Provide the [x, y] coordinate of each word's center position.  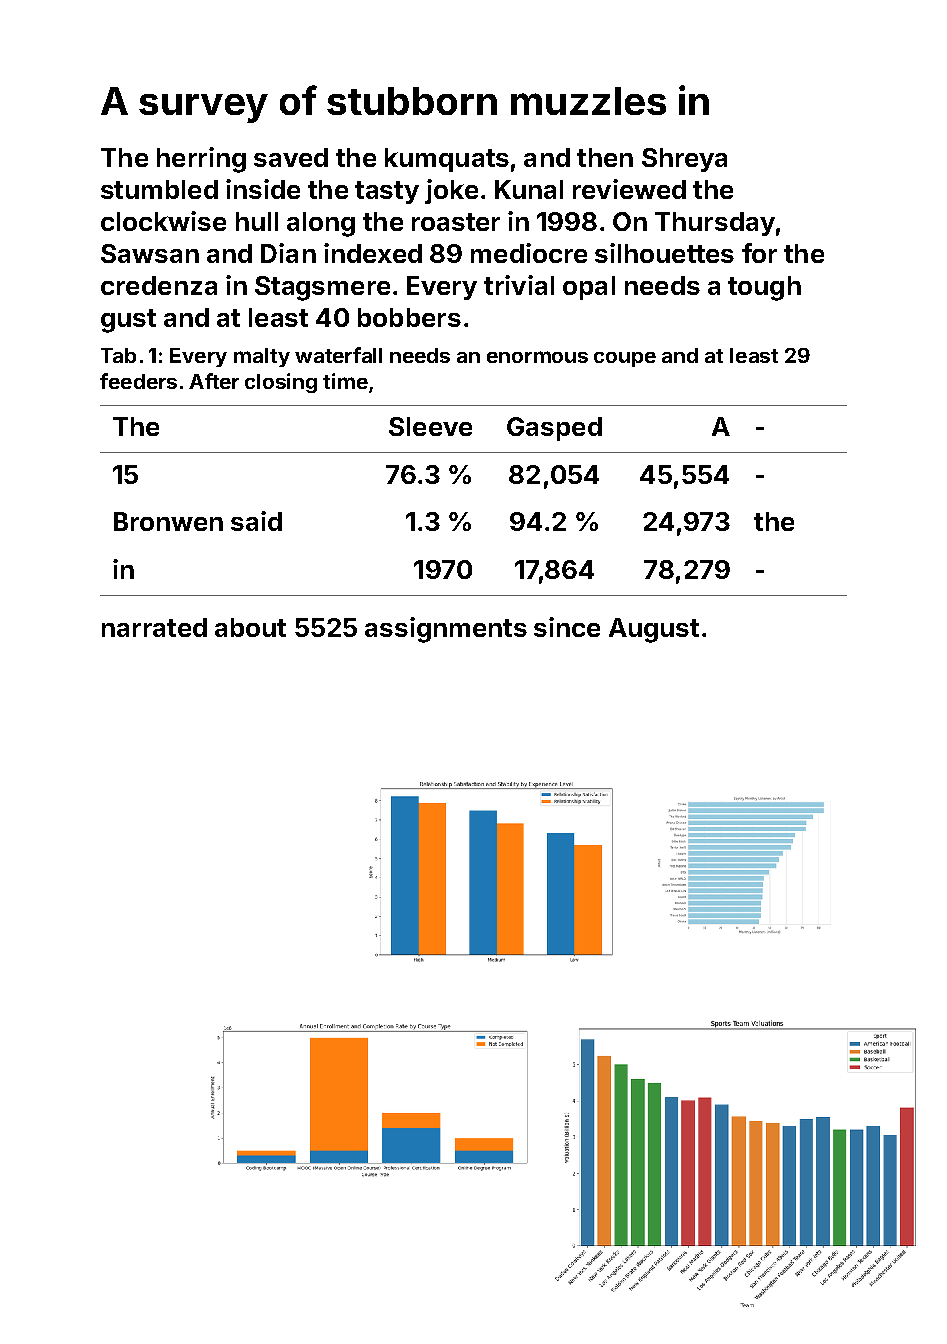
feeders [138, 381]
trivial [519, 285]
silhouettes [664, 253]
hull [257, 221]
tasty [387, 192]
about [250, 627]
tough [764, 288]
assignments [446, 630]
